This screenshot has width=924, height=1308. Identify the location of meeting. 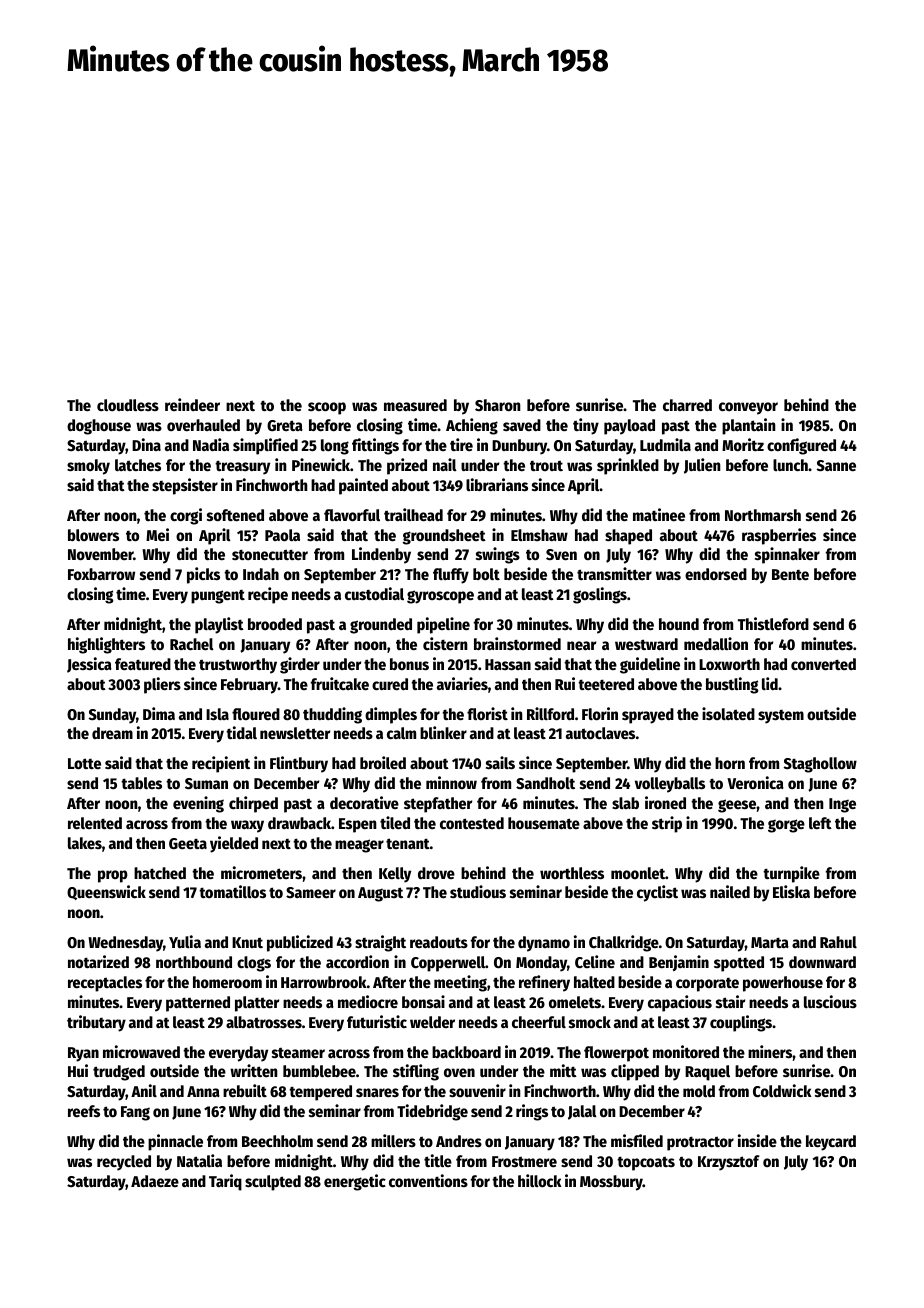
(460, 983).
